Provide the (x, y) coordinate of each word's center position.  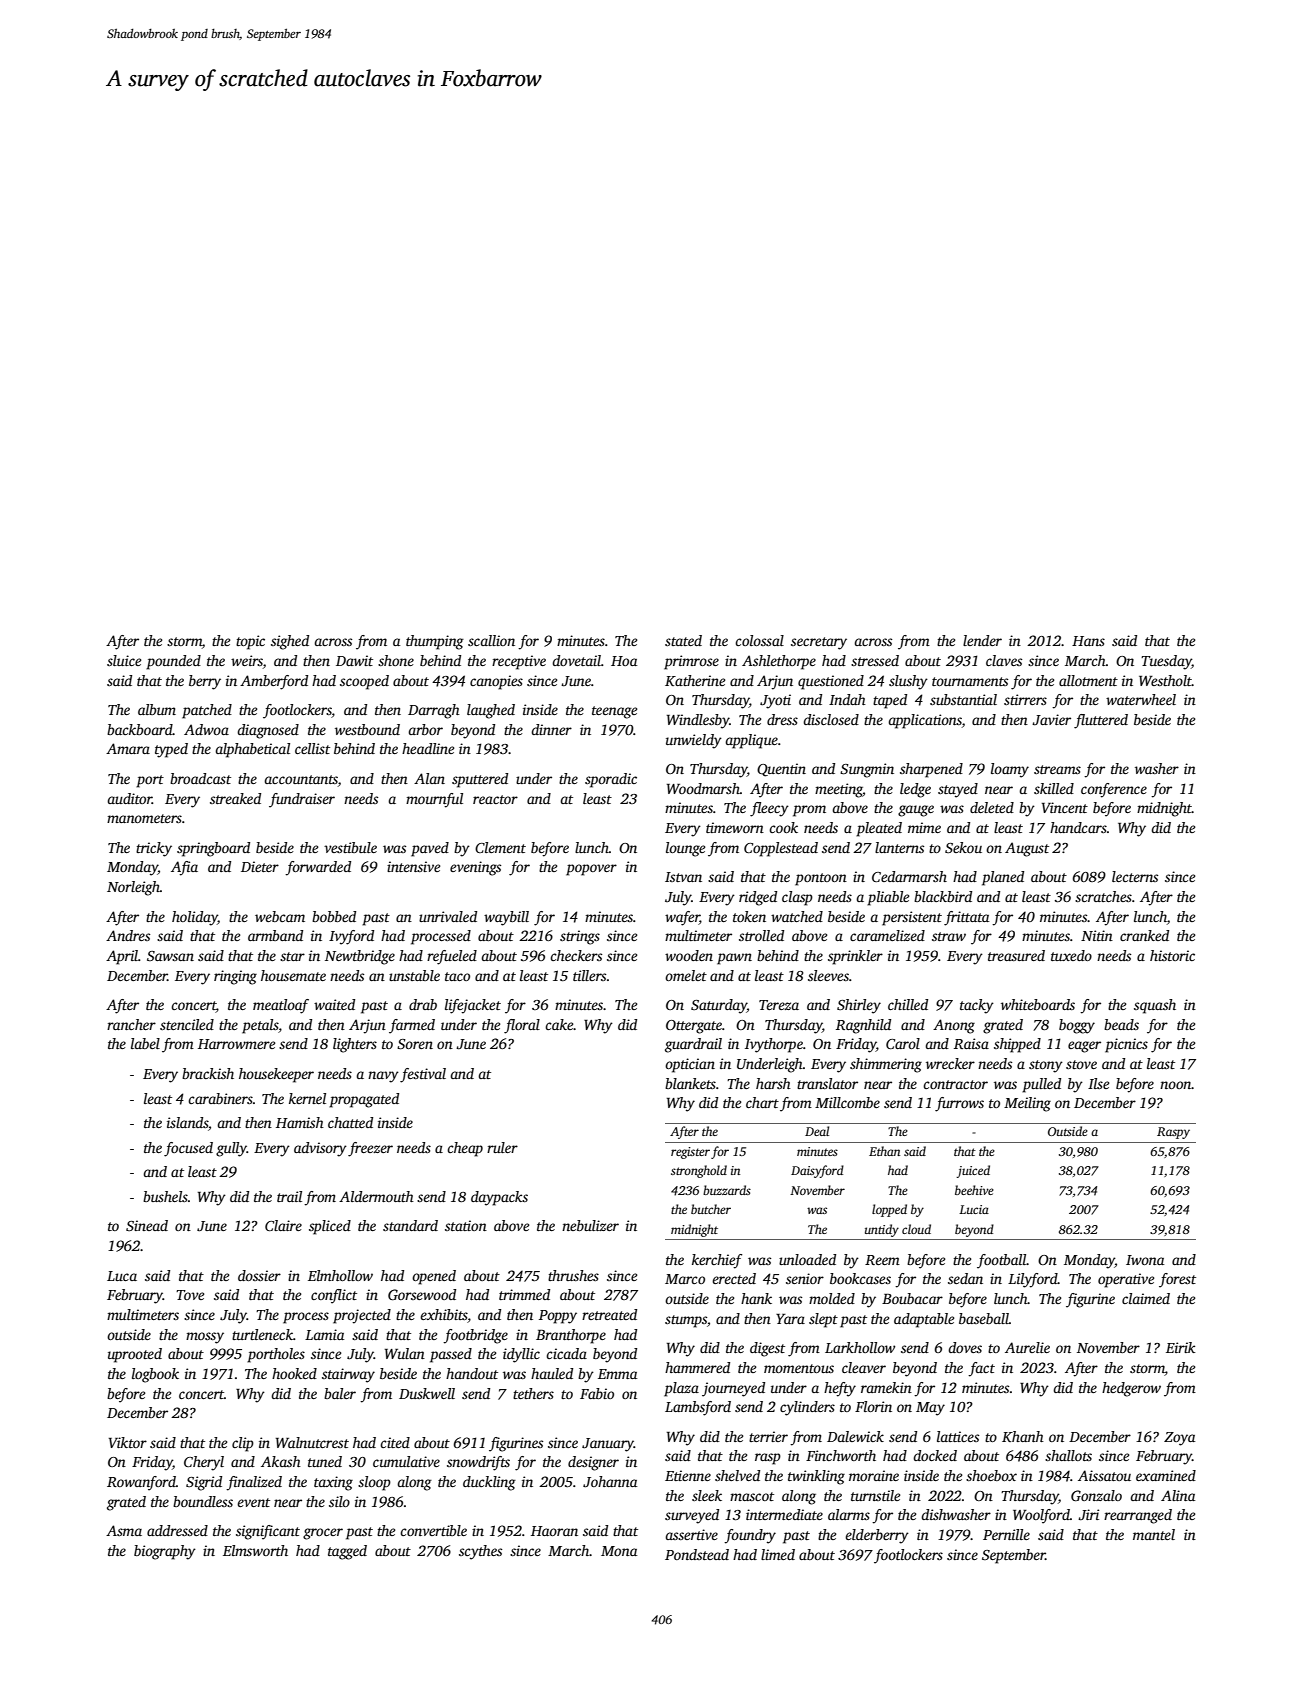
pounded (173, 662)
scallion (491, 640)
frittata (966, 918)
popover (591, 870)
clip (243, 1444)
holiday (195, 918)
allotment (1088, 680)
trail (289, 1196)
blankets (690, 1083)
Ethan (884, 1151)
